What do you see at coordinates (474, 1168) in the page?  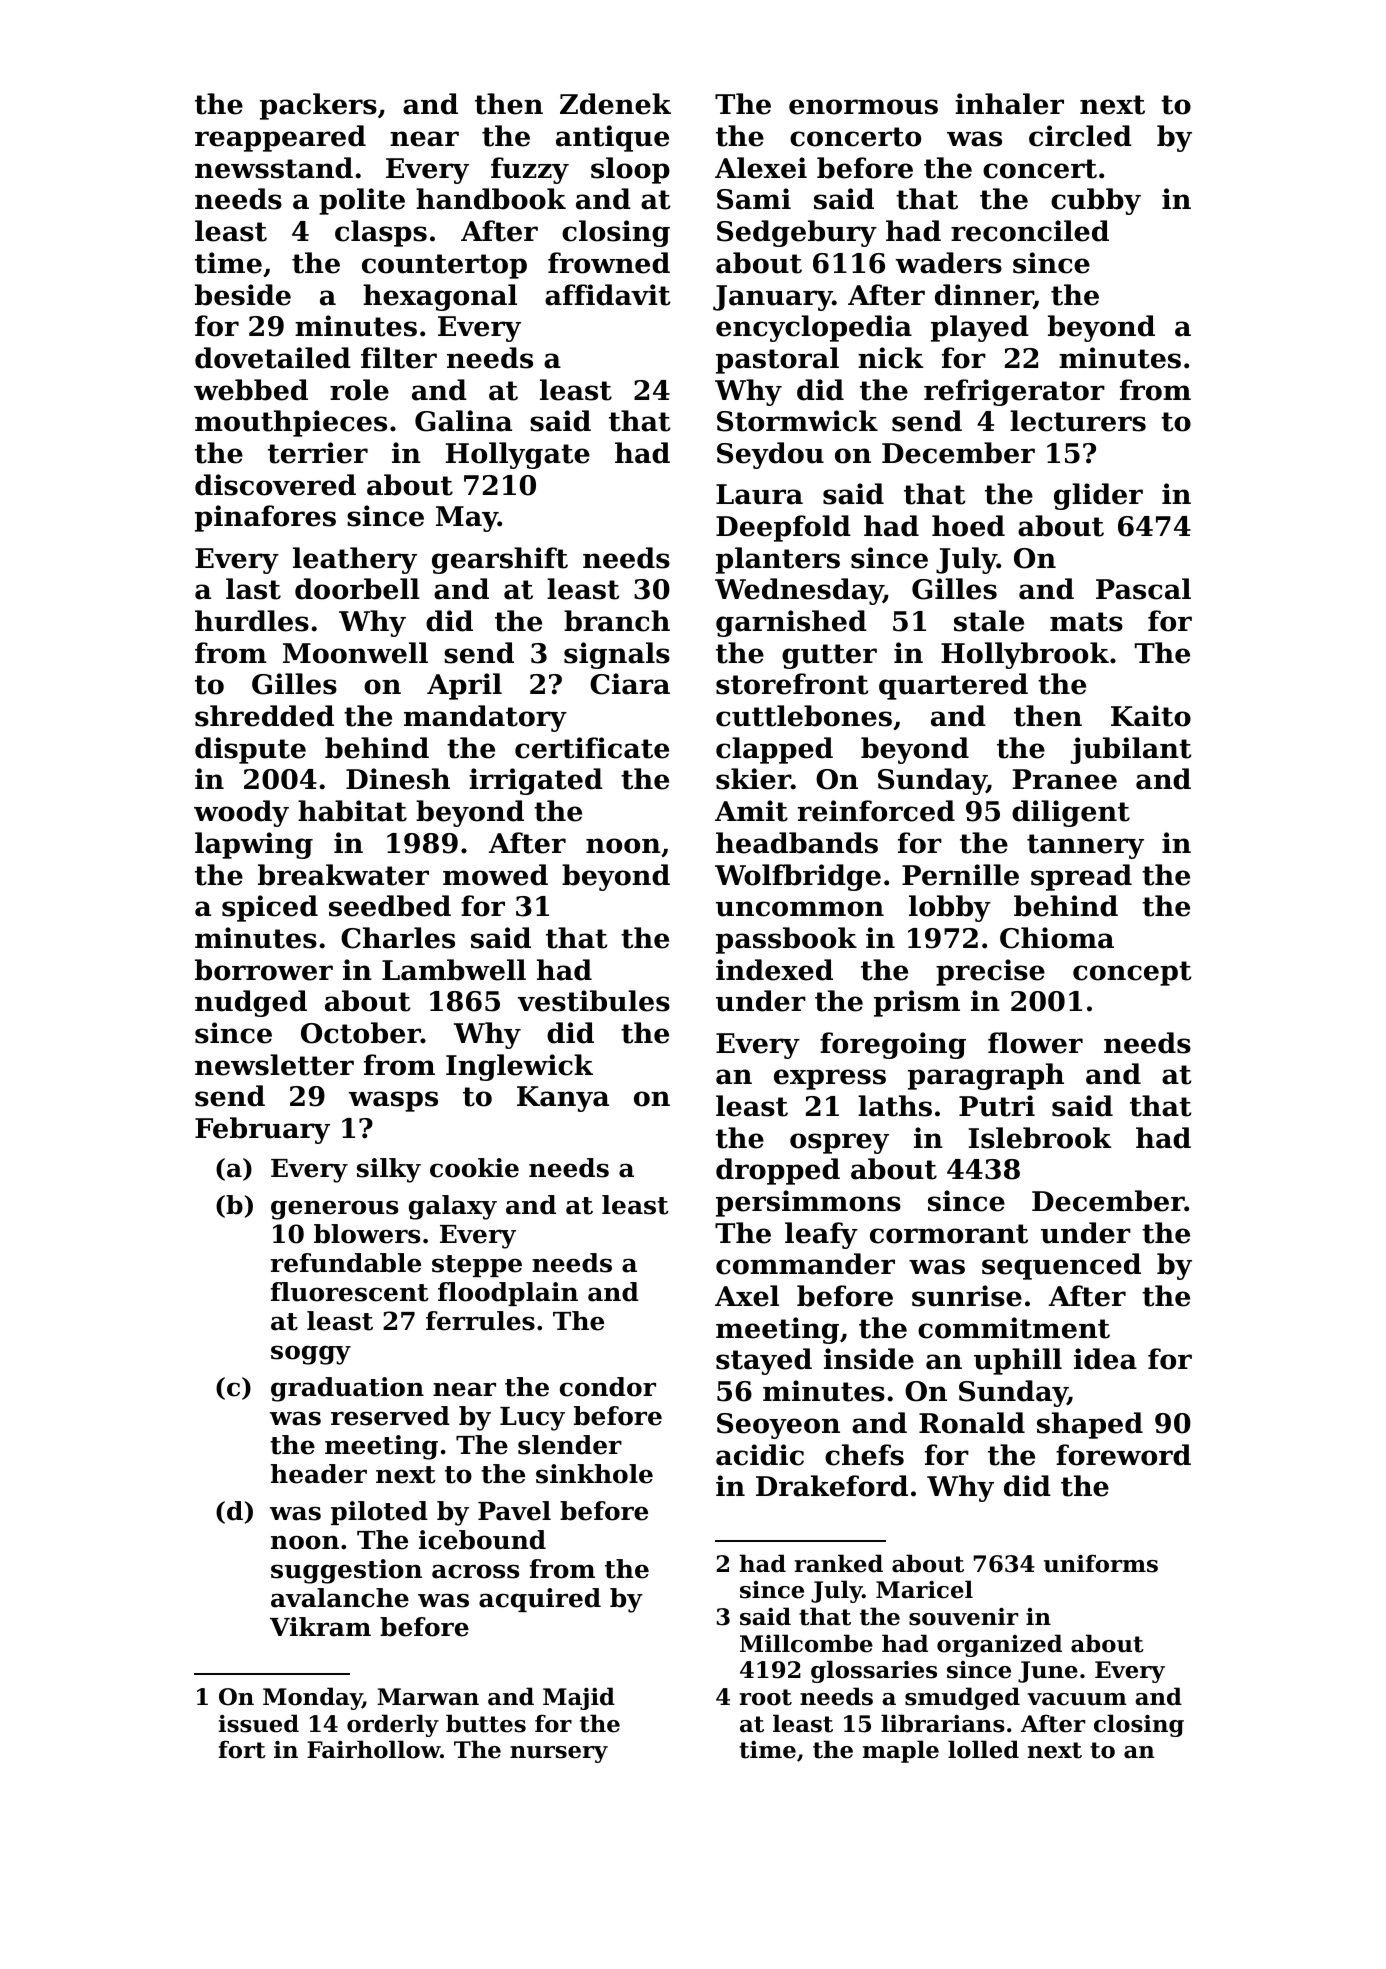 I see `cookie` at bounding box center [474, 1168].
